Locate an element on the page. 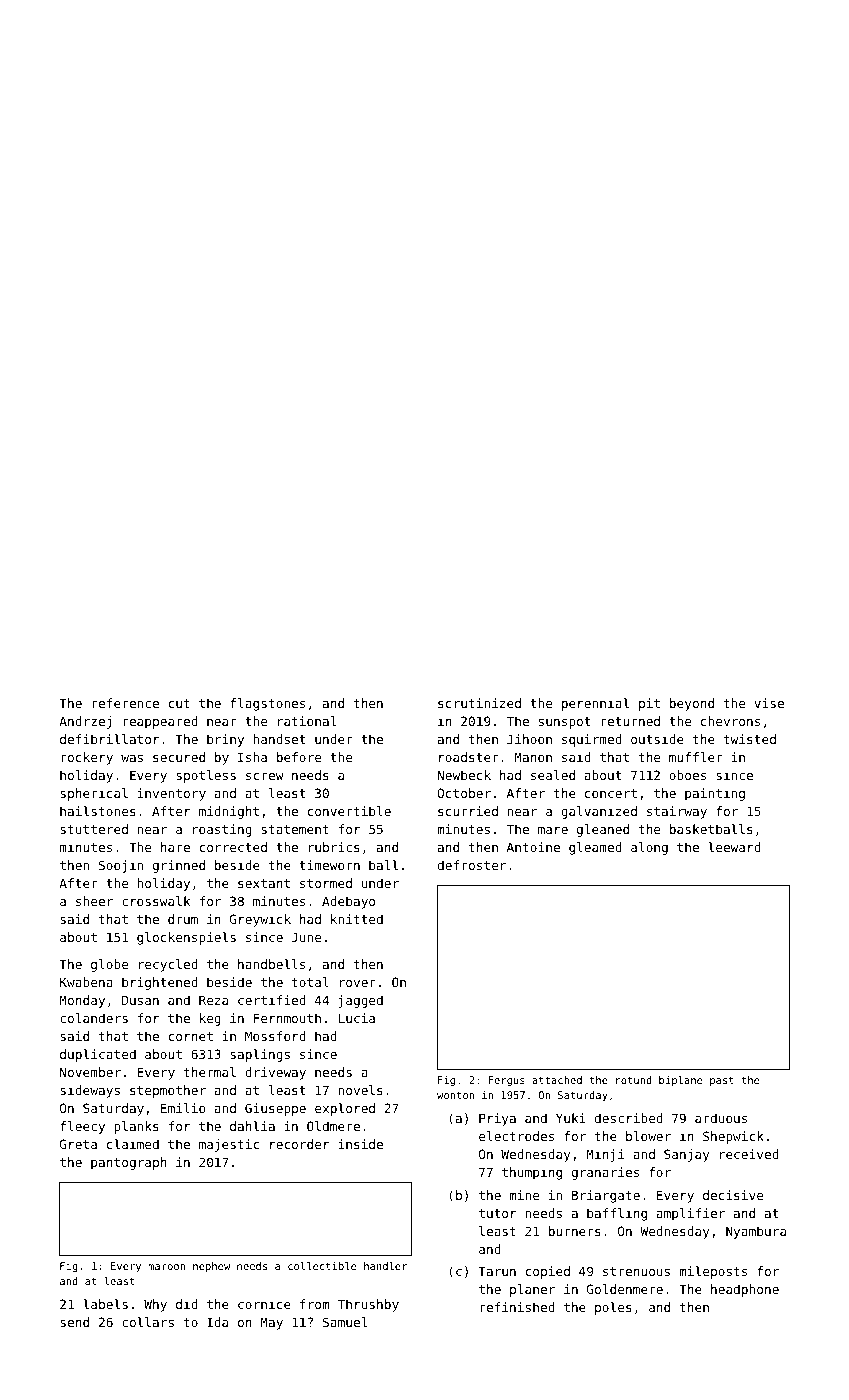 This document has width=849, height=1400. leeward is located at coordinates (734, 847).
